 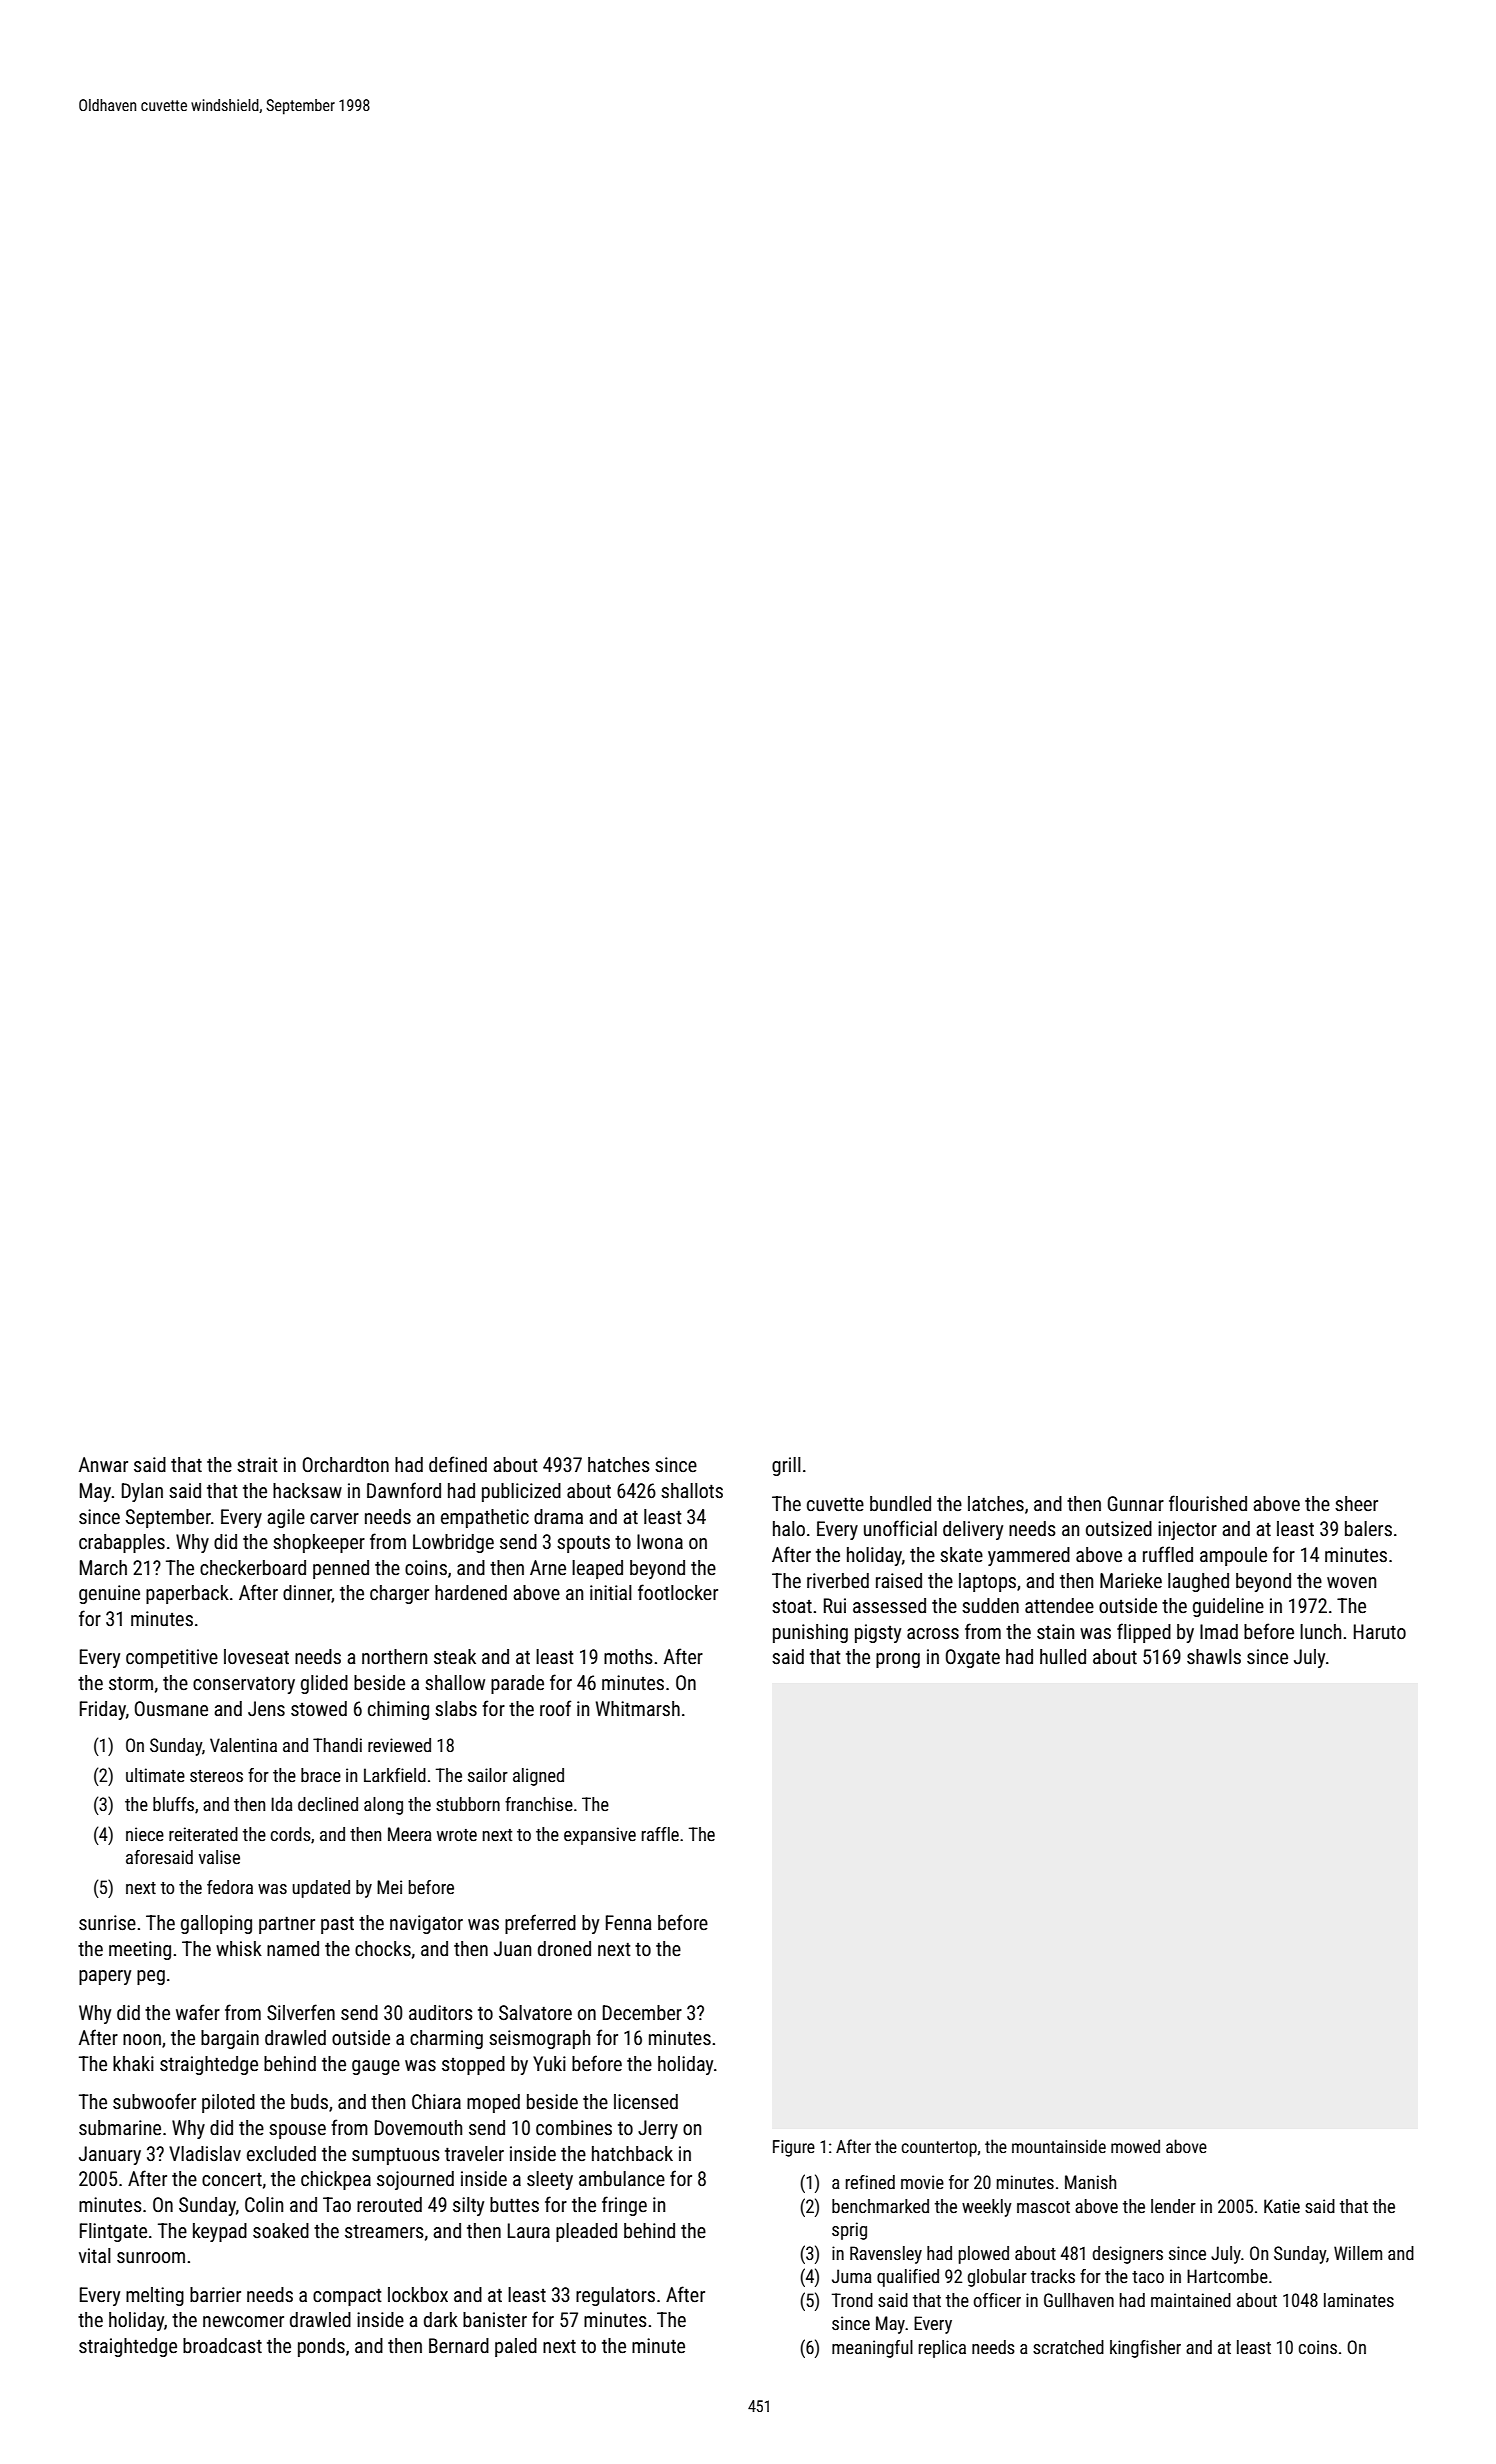 What do you see at coordinates (619, 1464) in the image?
I see `hatches` at bounding box center [619, 1464].
